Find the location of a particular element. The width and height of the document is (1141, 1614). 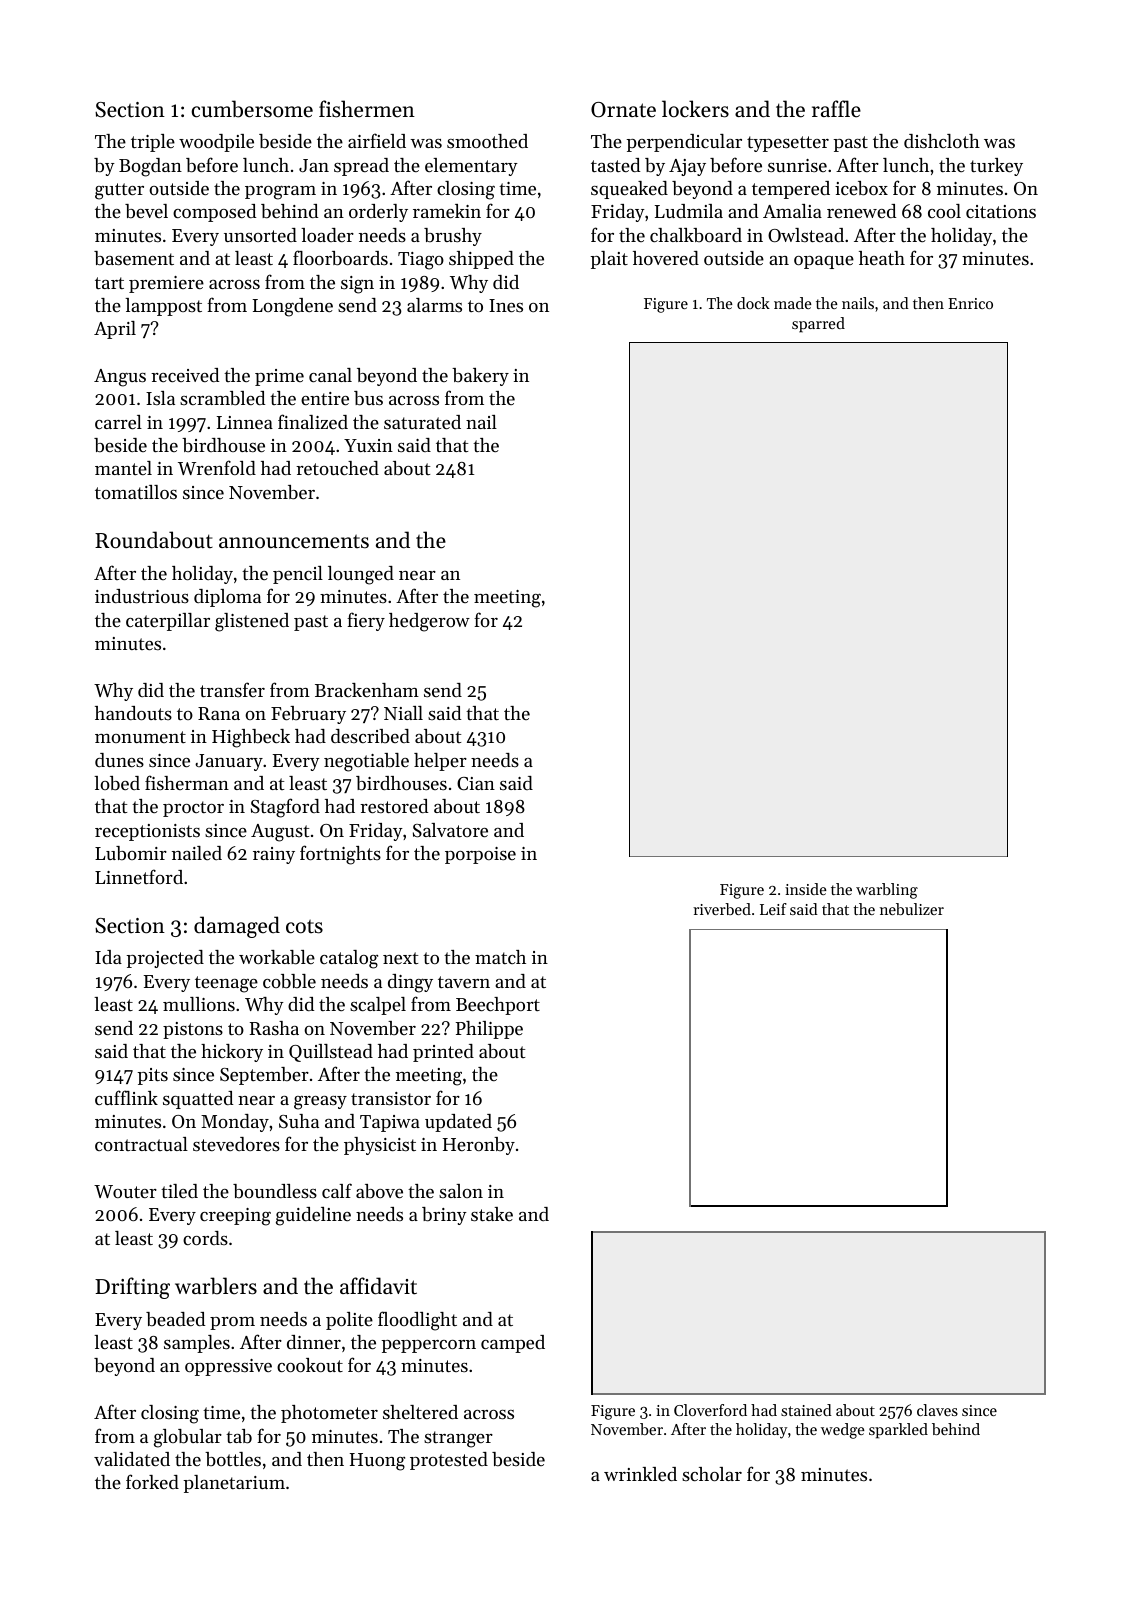

forked is located at coordinates (152, 1481).
